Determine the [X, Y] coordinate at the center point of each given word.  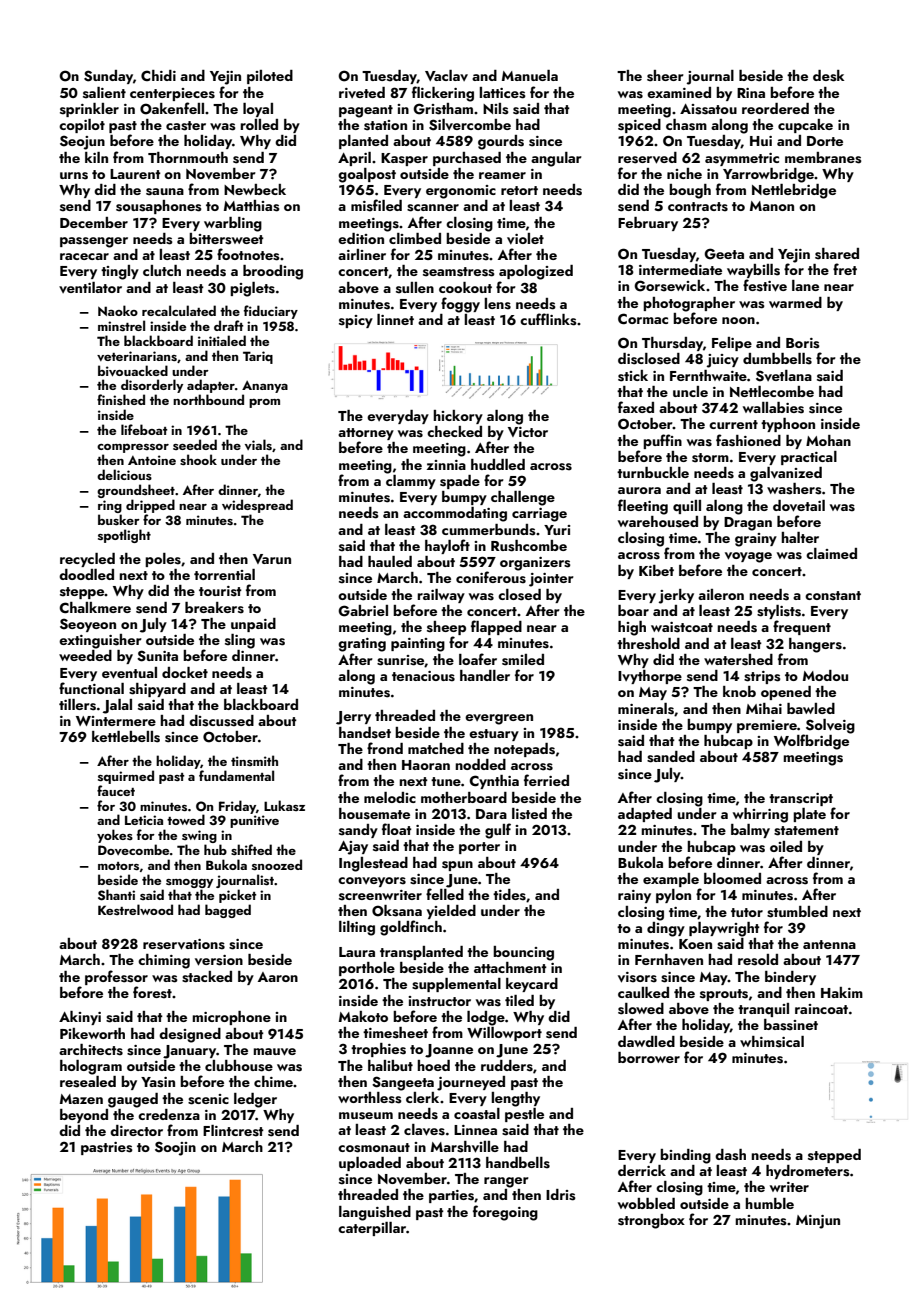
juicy [722, 361]
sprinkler [89, 110]
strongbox [651, 1221]
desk [829, 76]
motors [118, 866]
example [671, 880]
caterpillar [372, 1229]
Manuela [530, 75]
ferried [546, 780]
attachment [510, 967]
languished [375, 1213]
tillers [77, 705]
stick [633, 376]
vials [258, 444]
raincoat [821, 1009]
